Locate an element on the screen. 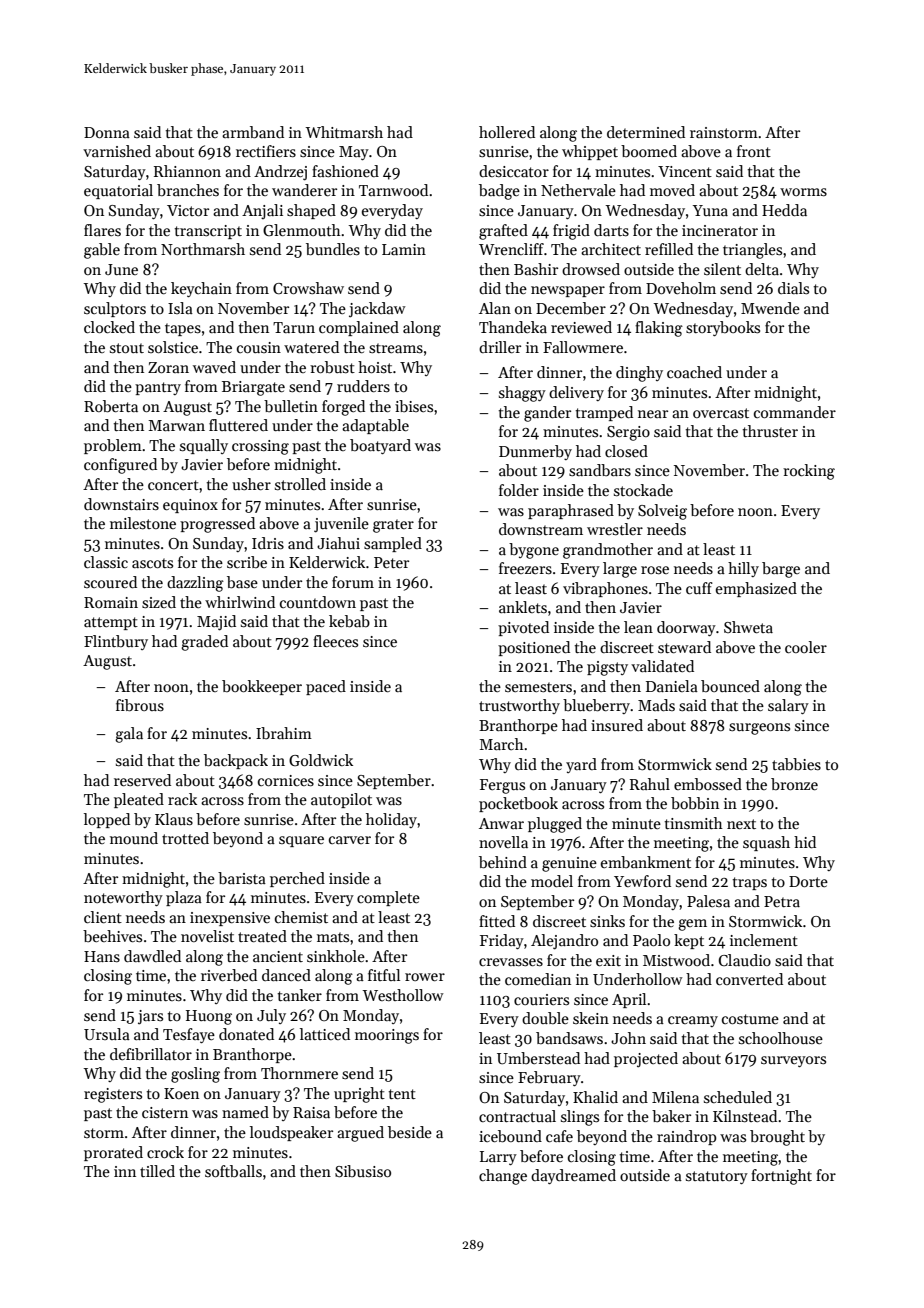 This screenshot has height=1308, width=924. hollered is located at coordinates (507, 132).
